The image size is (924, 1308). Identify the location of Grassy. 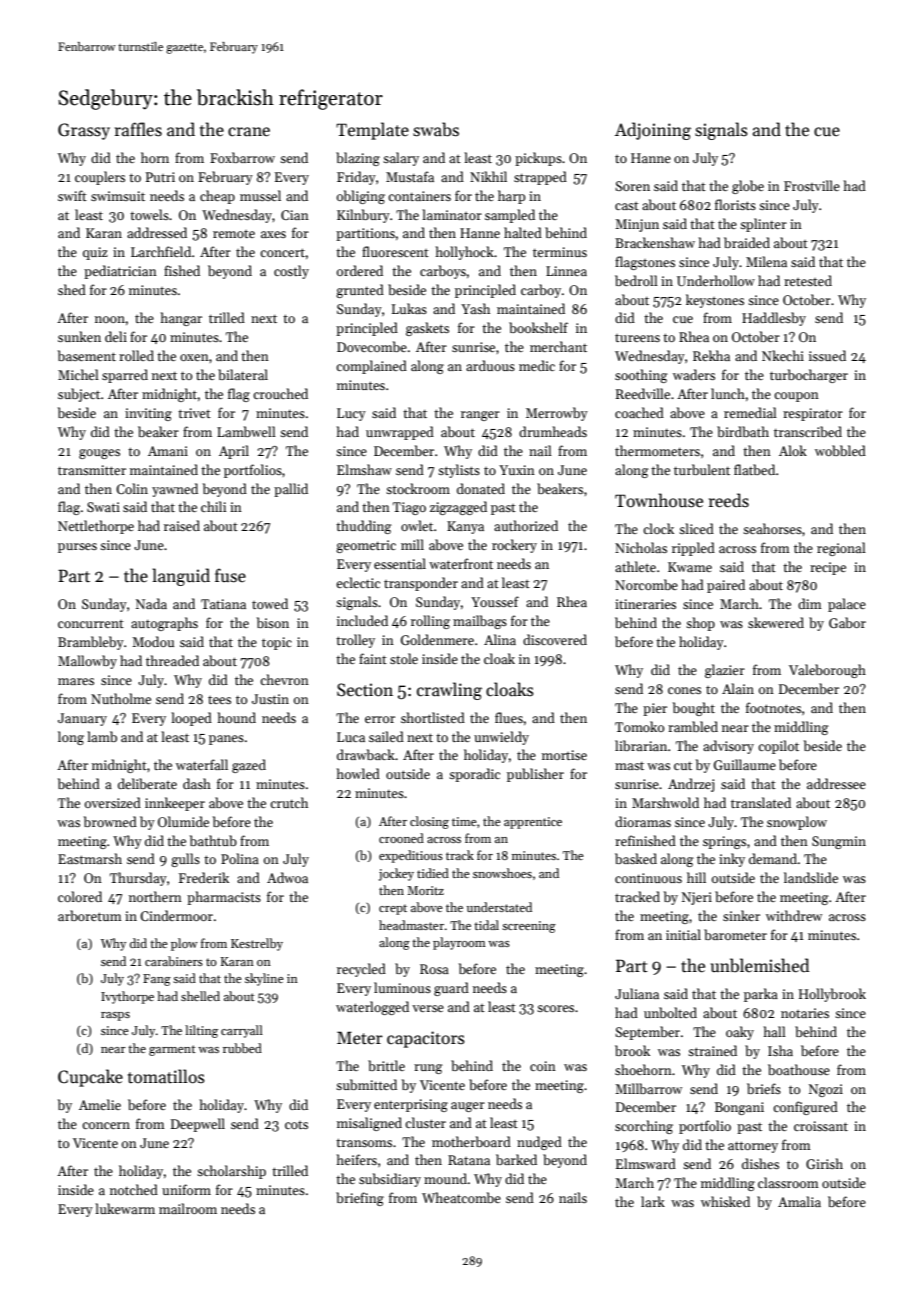
(84, 131).
